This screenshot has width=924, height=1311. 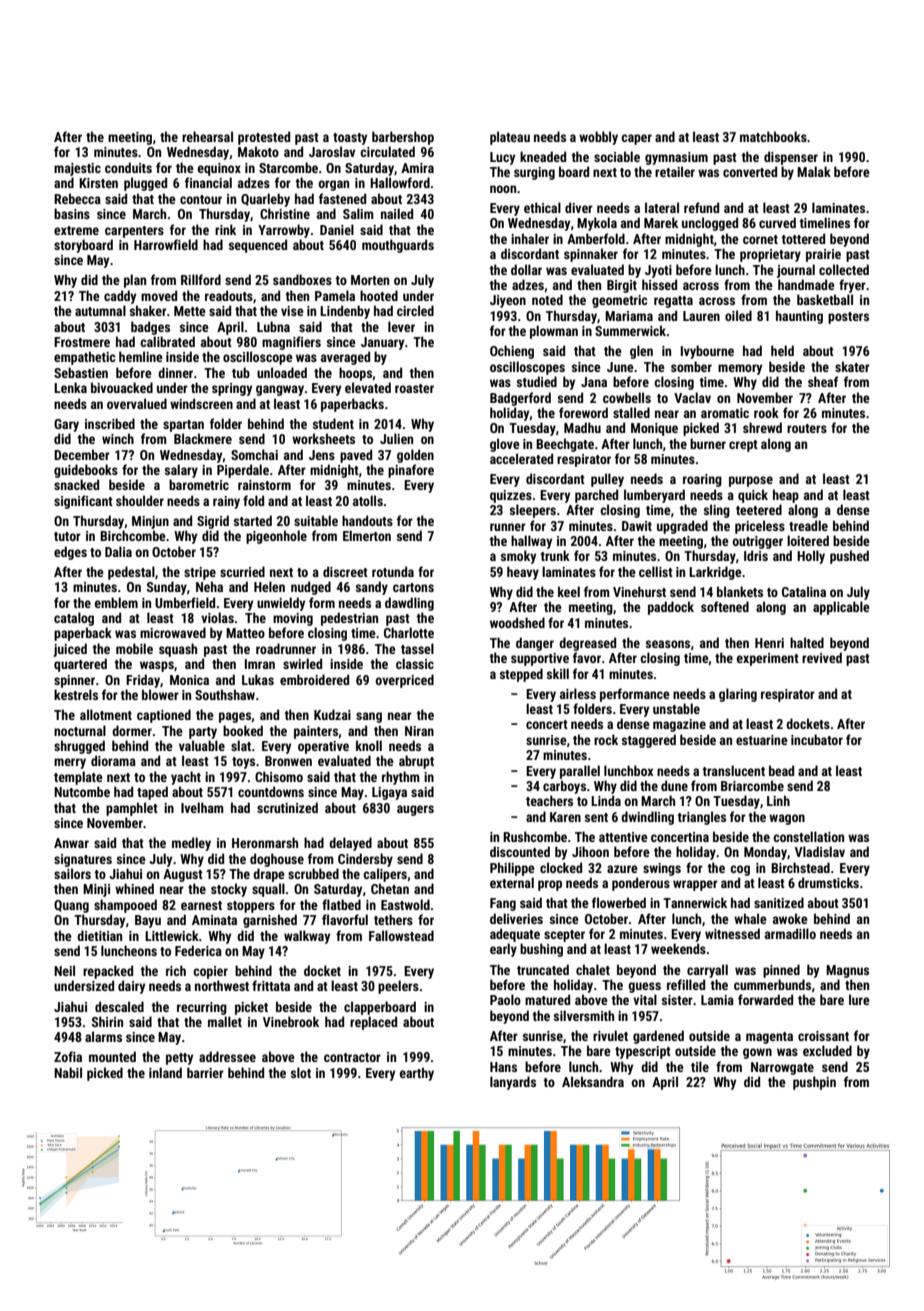 I want to click on Ligaya, so click(x=389, y=793).
